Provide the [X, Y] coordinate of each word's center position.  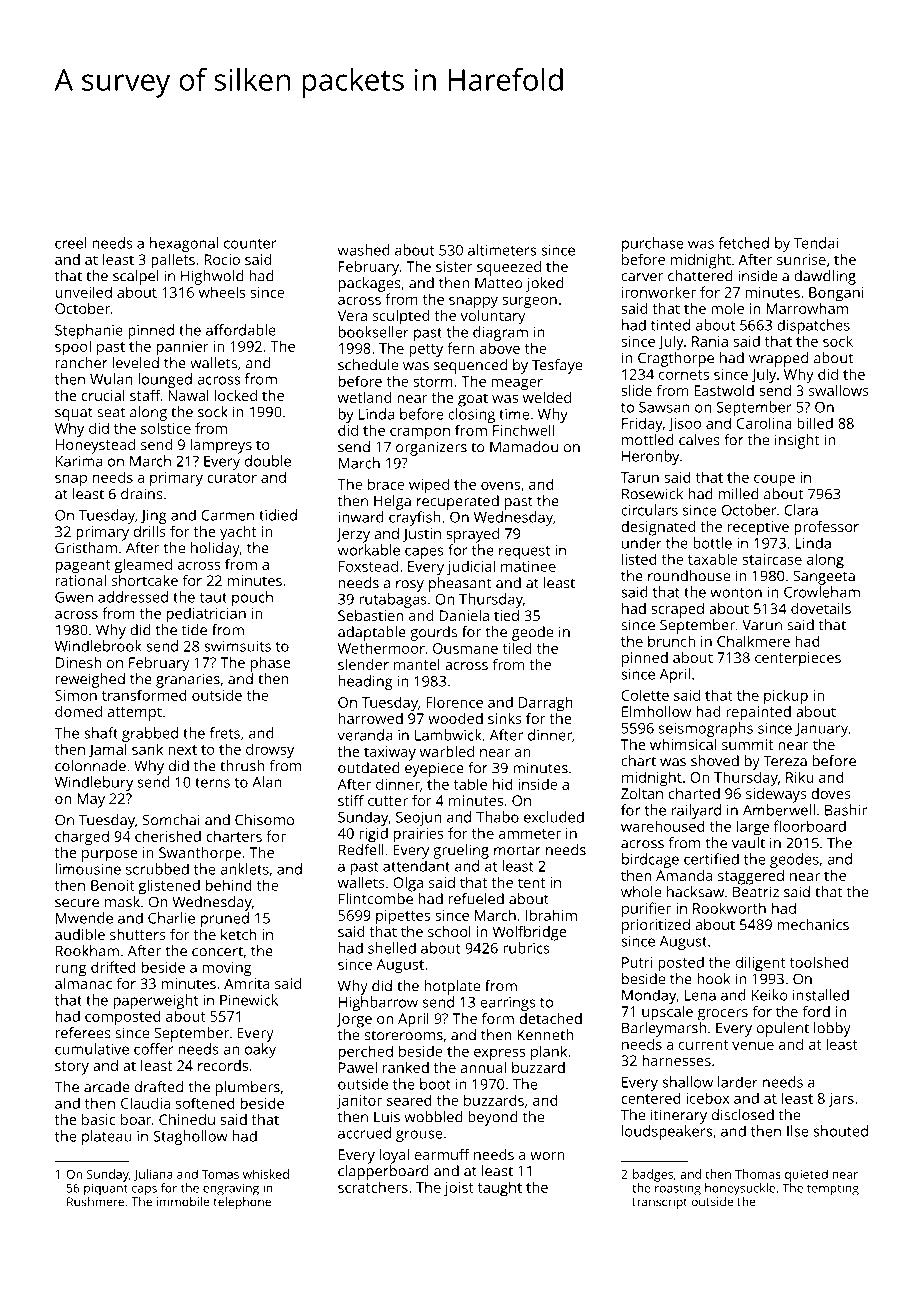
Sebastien [370, 615]
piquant [106, 1189]
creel [70, 243]
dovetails [821, 608]
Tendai [816, 243]
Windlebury [94, 783]
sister [454, 266]
